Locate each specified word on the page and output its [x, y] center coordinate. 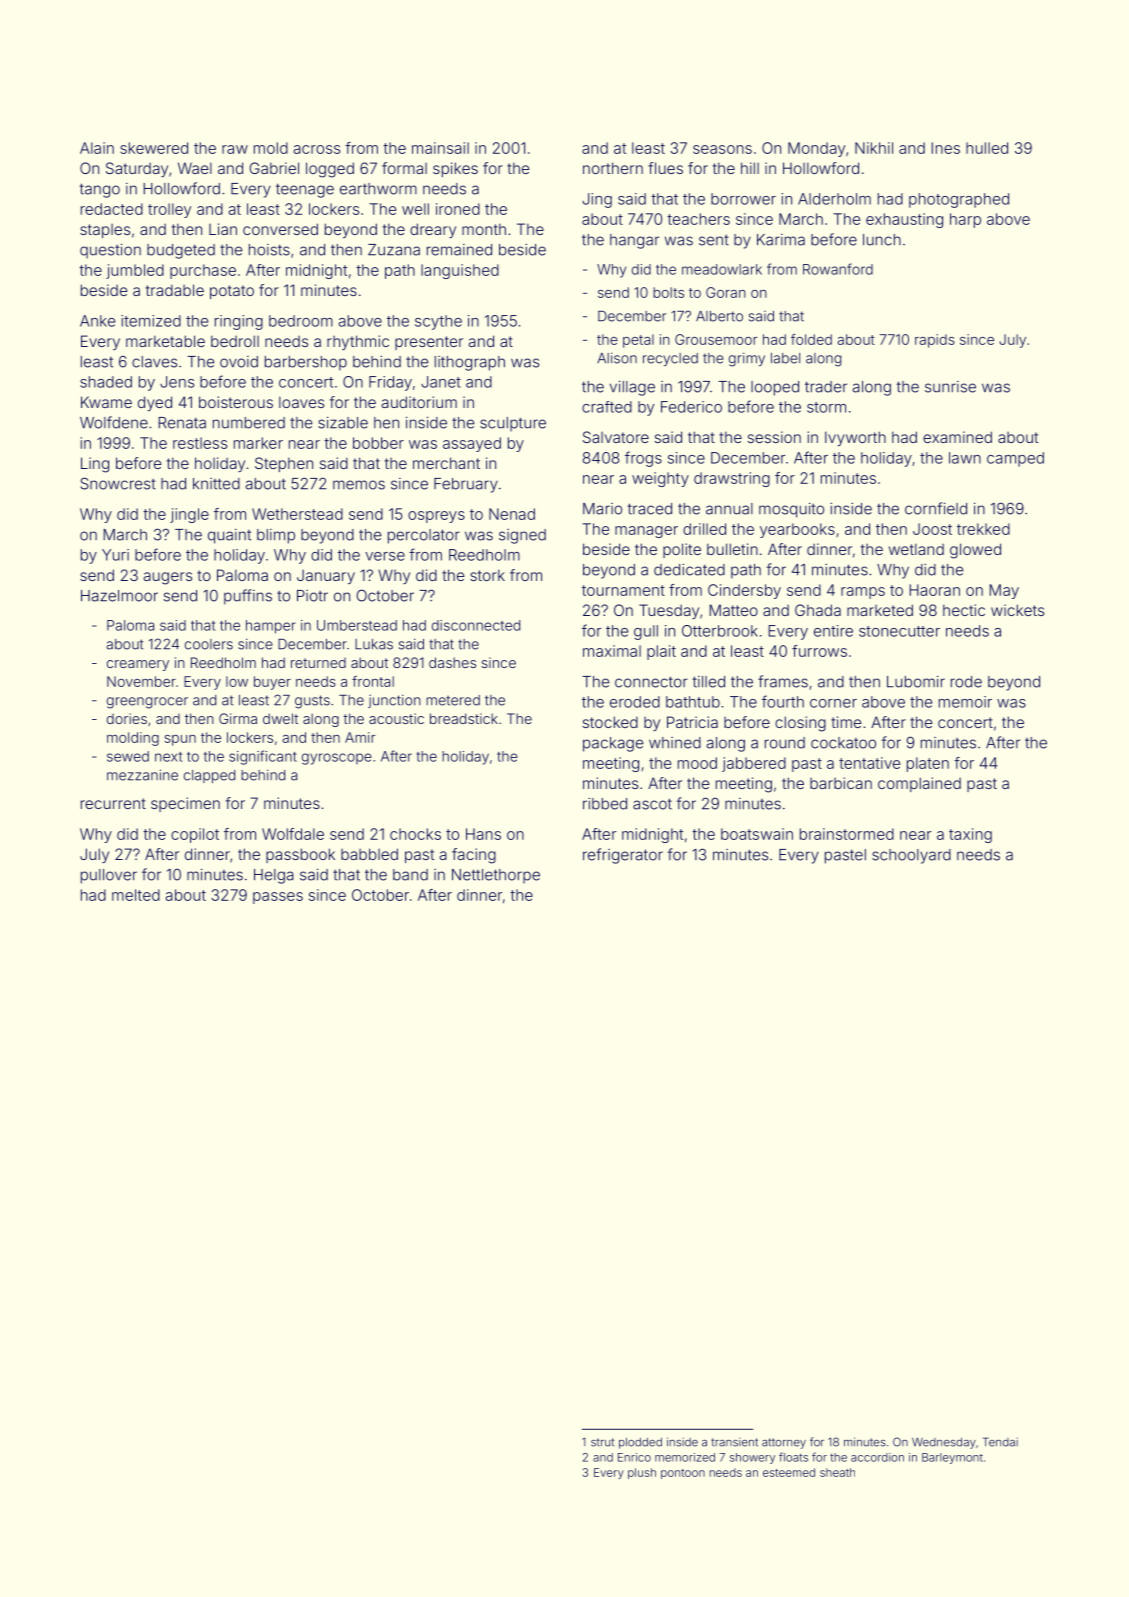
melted [136, 895]
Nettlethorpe [496, 876]
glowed [975, 551]
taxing [970, 835]
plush [642, 1473]
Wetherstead [297, 514]
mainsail [440, 148]
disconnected [476, 625]
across [317, 149]
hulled [987, 148]
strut [602, 1442]
